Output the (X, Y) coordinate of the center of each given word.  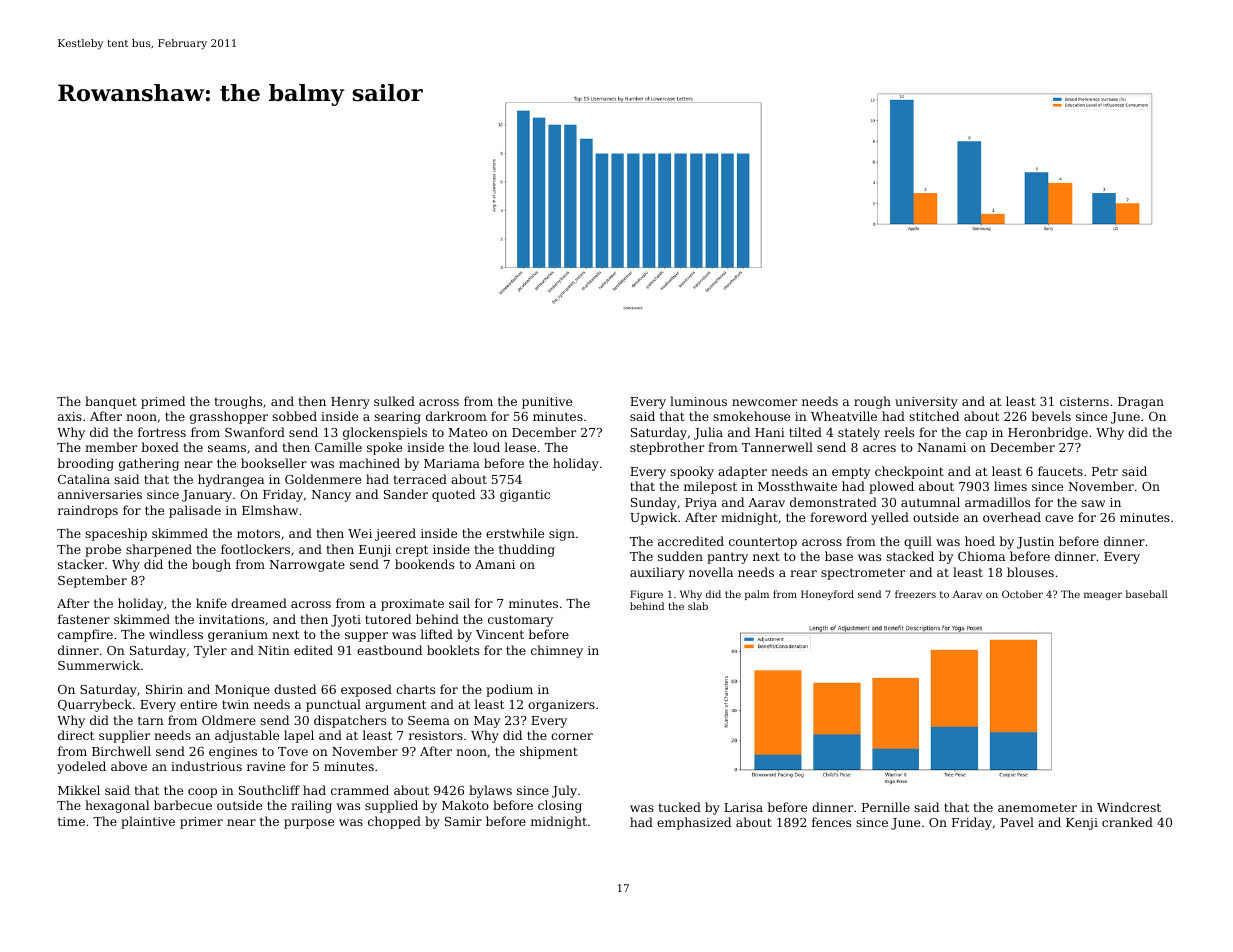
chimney (557, 651)
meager (1103, 596)
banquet (111, 402)
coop (202, 793)
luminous (698, 401)
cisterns (1084, 401)
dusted (295, 689)
